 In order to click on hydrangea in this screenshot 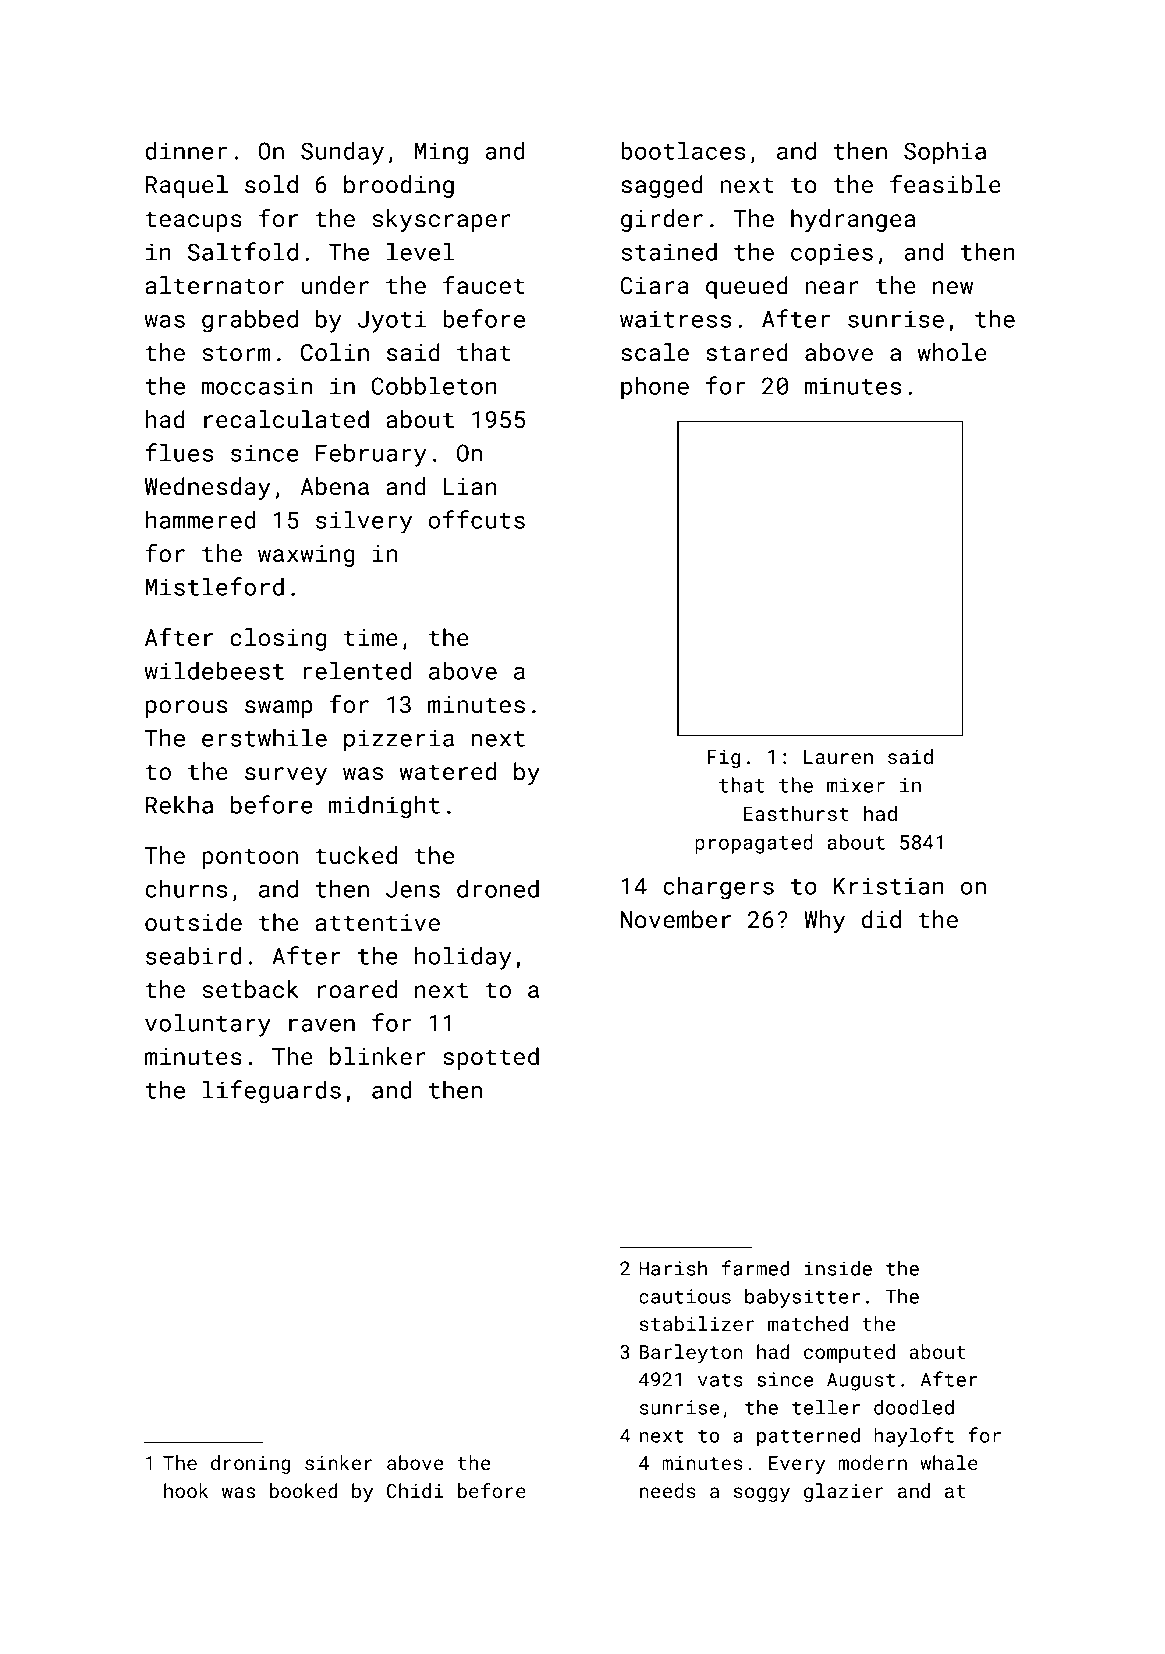, I will do `click(853, 220)`.
